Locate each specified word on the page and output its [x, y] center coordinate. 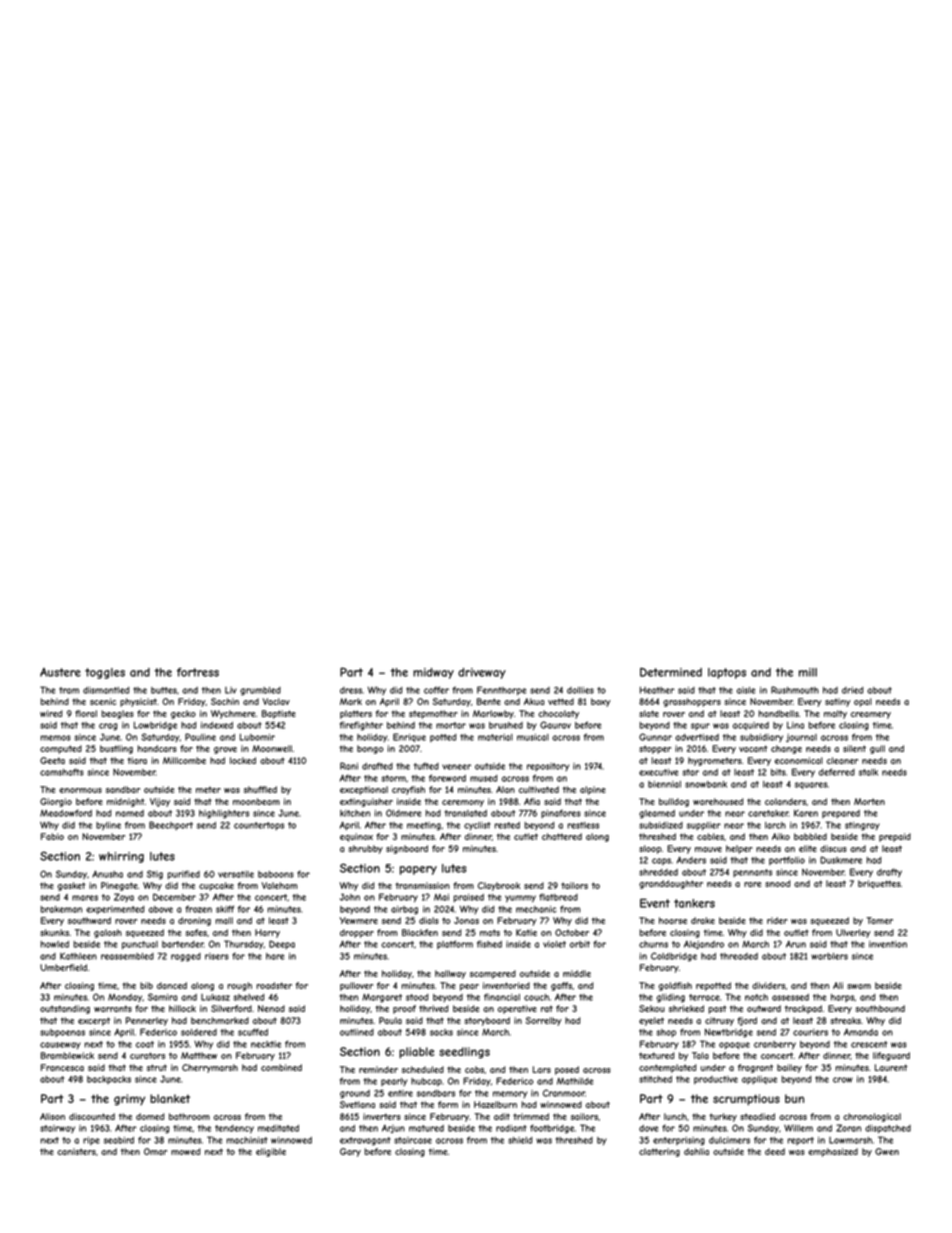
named [130, 813]
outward [764, 1008]
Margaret [382, 998]
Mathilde [575, 1081]
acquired [751, 726]
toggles [105, 673]
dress [351, 690]
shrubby [365, 849]
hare [275, 956]
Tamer [879, 920]
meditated [278, 1128]
